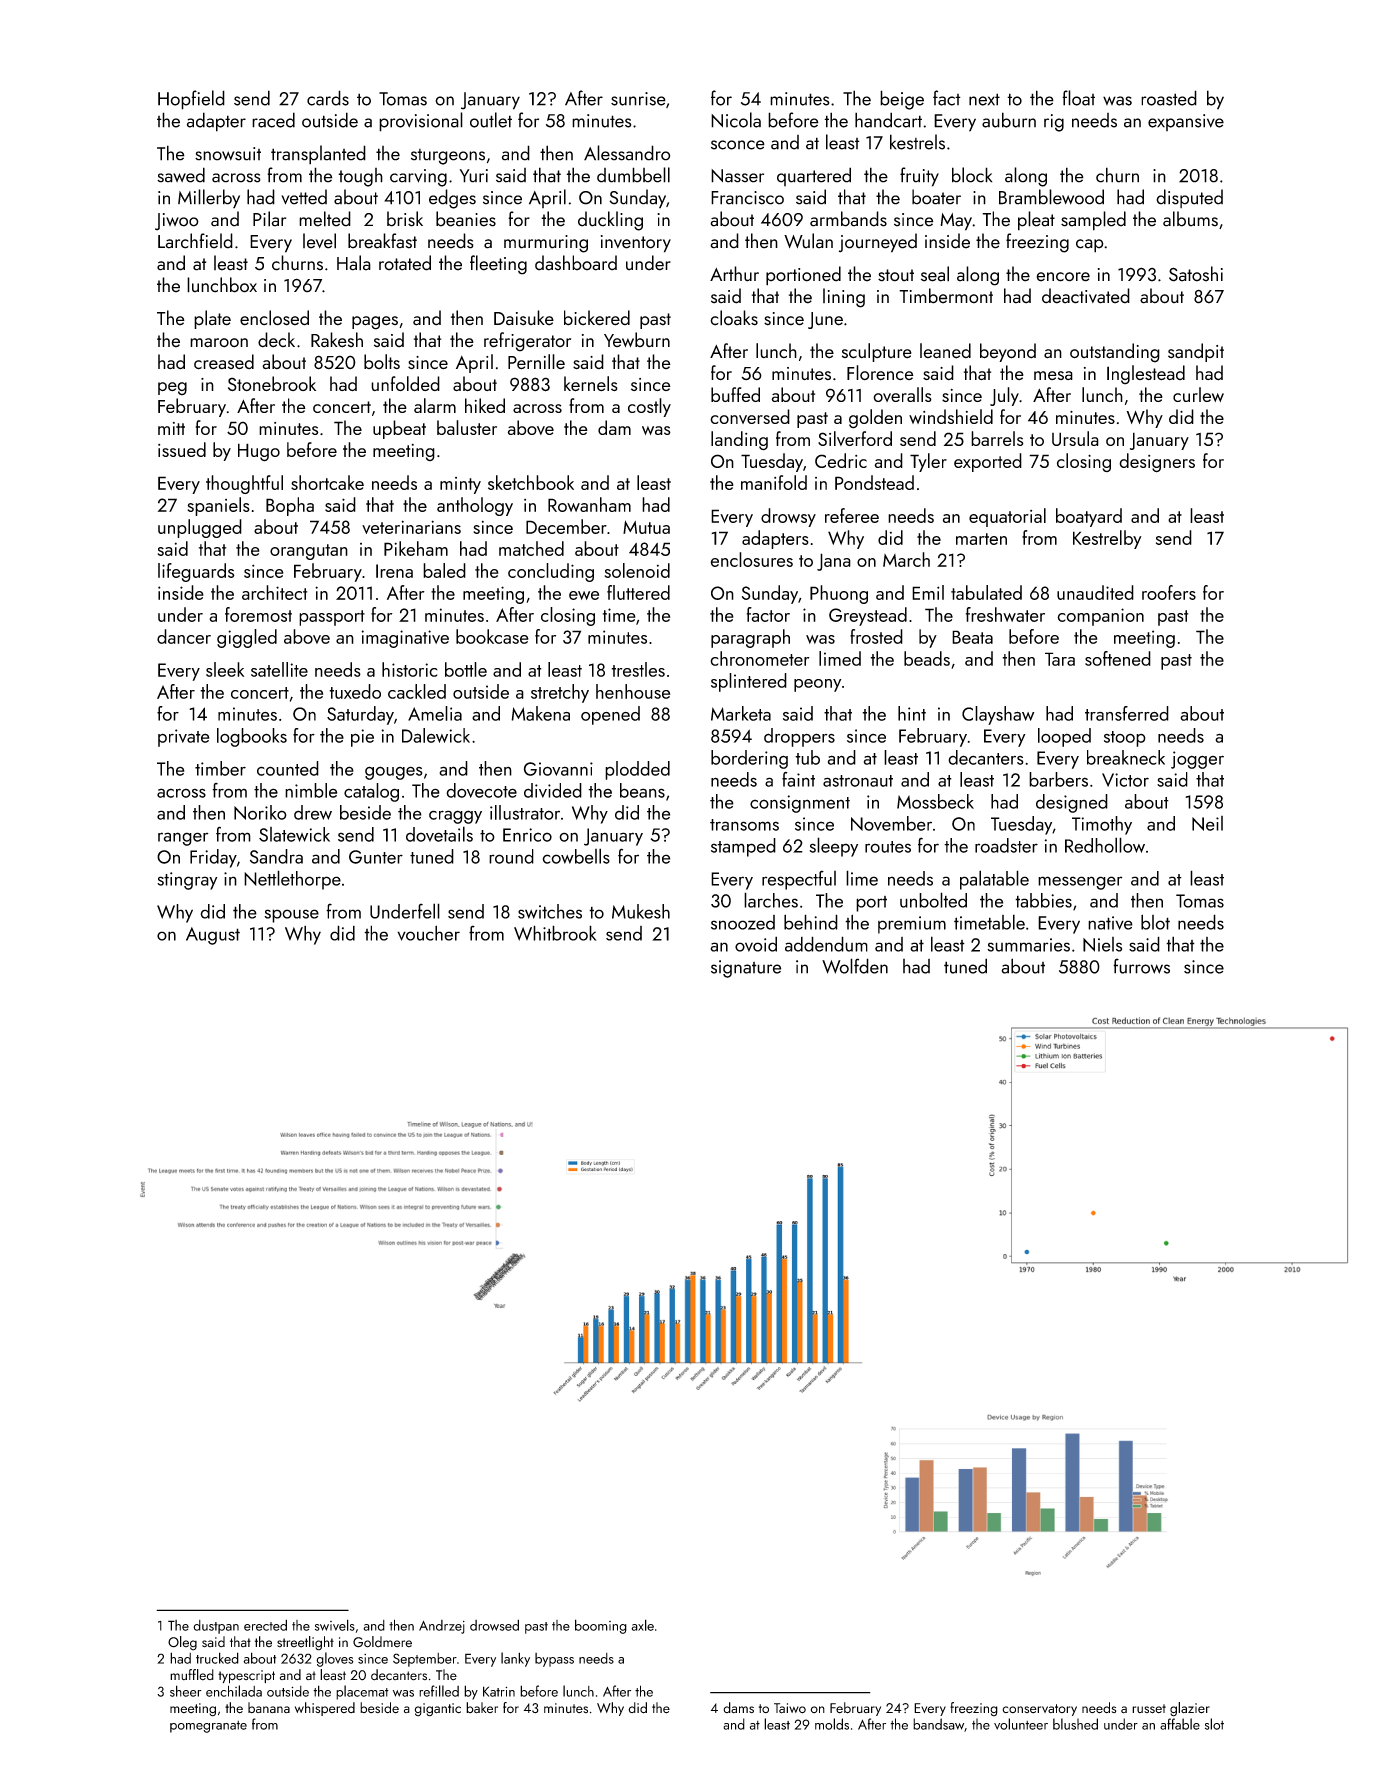  I want to click on Hopfield, so click(191, 100).
